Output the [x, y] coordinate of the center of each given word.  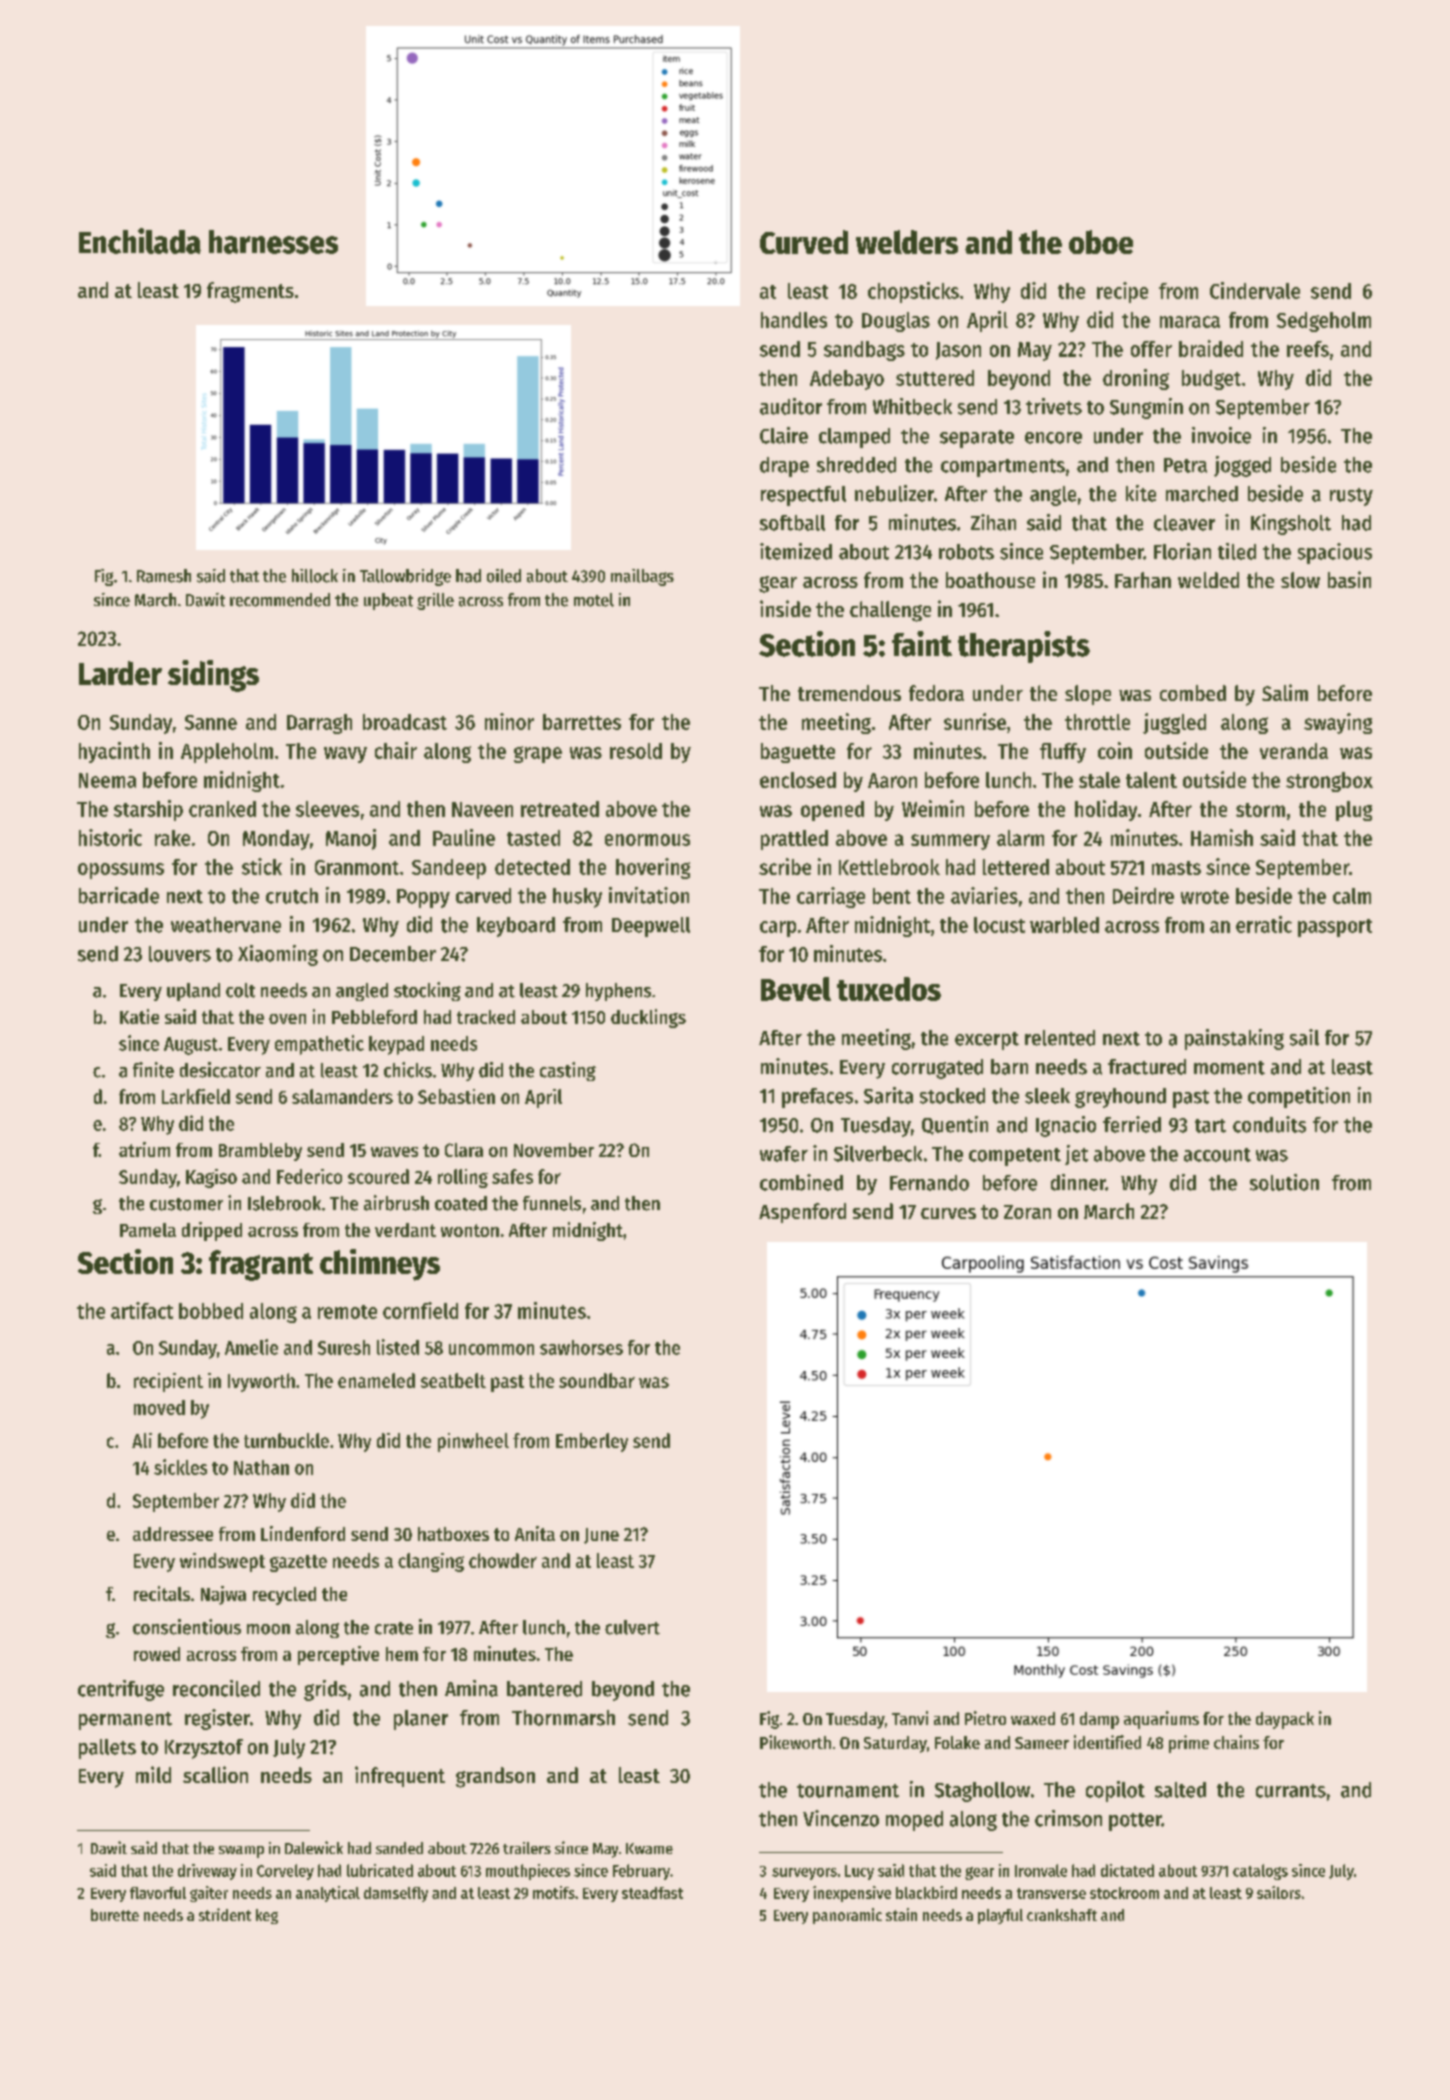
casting [568, 1071]
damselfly [396, 1894]
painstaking [1234, 1039]
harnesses [273, 242]
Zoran [1027, 1212]
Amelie [251, 1347]
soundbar [597, 1380]
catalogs [1260, 1872]
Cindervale [1255, 290]
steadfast [652, 1893]
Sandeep [449, 869]
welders [907, 242]
